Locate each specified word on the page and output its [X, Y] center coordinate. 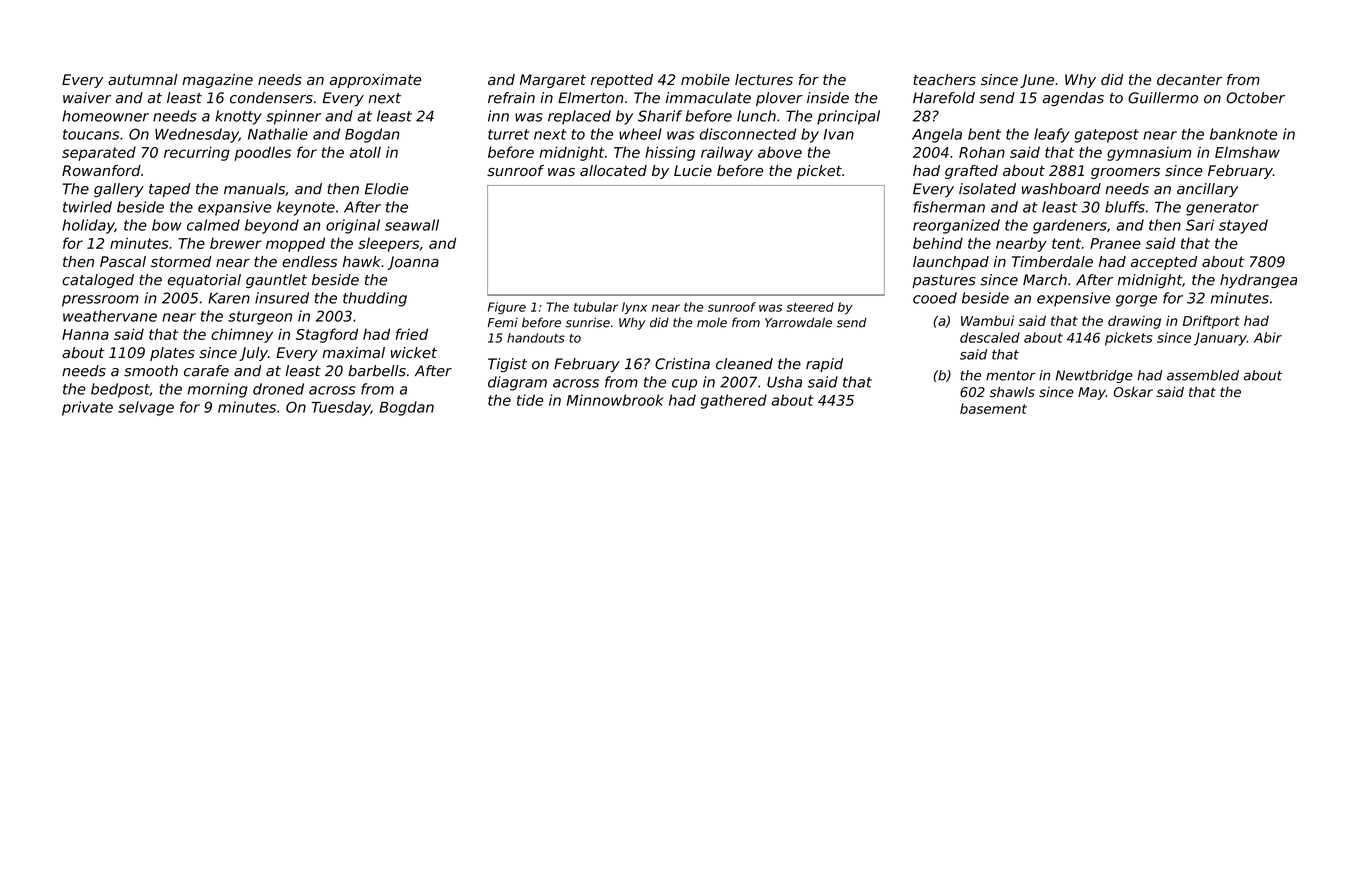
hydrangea [1258, 281]
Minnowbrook [615, 400]
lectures [764, 79]
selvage [146, 408]
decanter [1189, 80]
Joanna [413, 263]
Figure [507, 308]
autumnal [143, 79]
